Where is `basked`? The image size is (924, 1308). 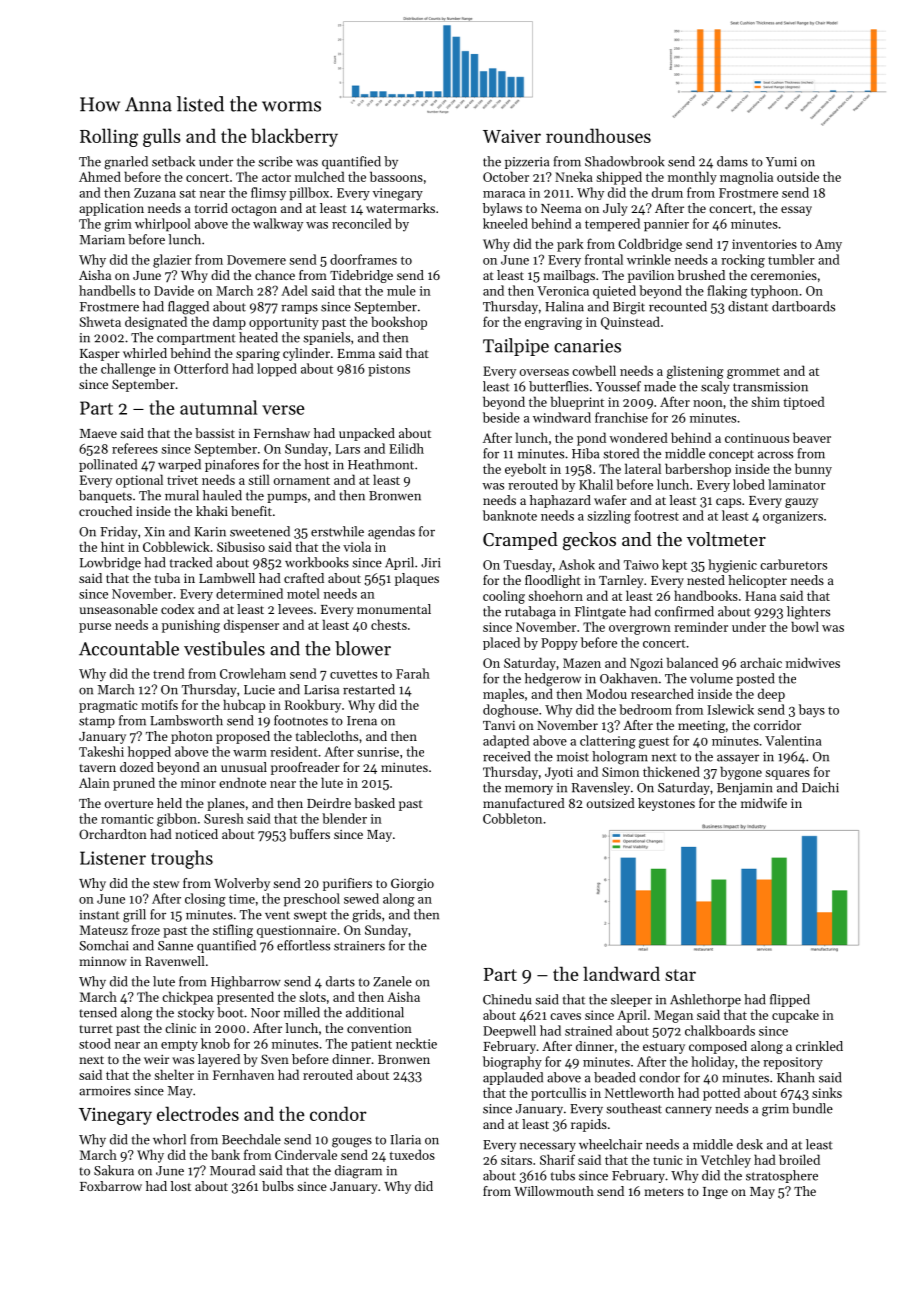 basked is located at coordinates (374, 803).
